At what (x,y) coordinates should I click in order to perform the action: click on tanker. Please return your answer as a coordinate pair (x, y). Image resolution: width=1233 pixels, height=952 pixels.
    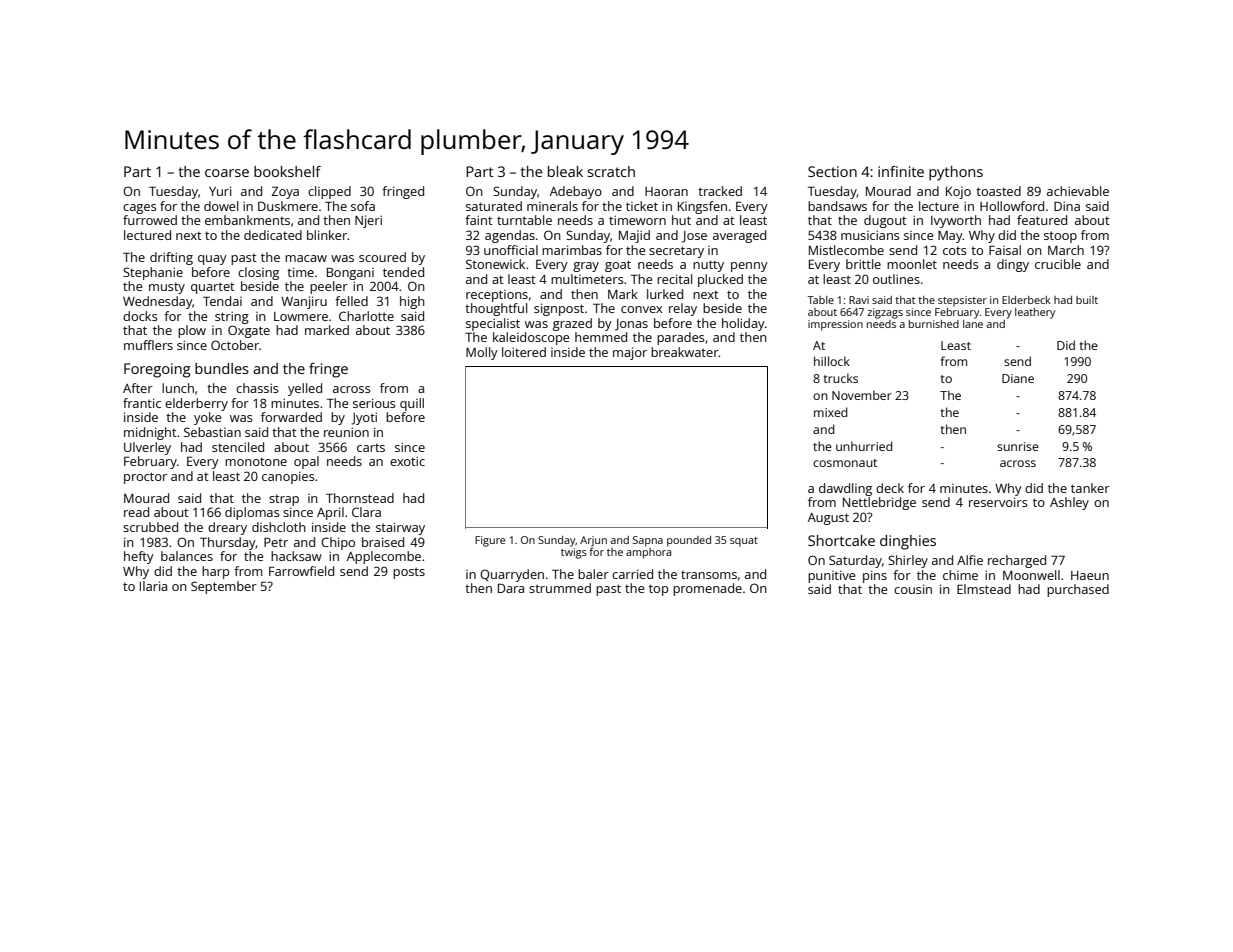
    Looking at the image, I should click on (1090, 488).
